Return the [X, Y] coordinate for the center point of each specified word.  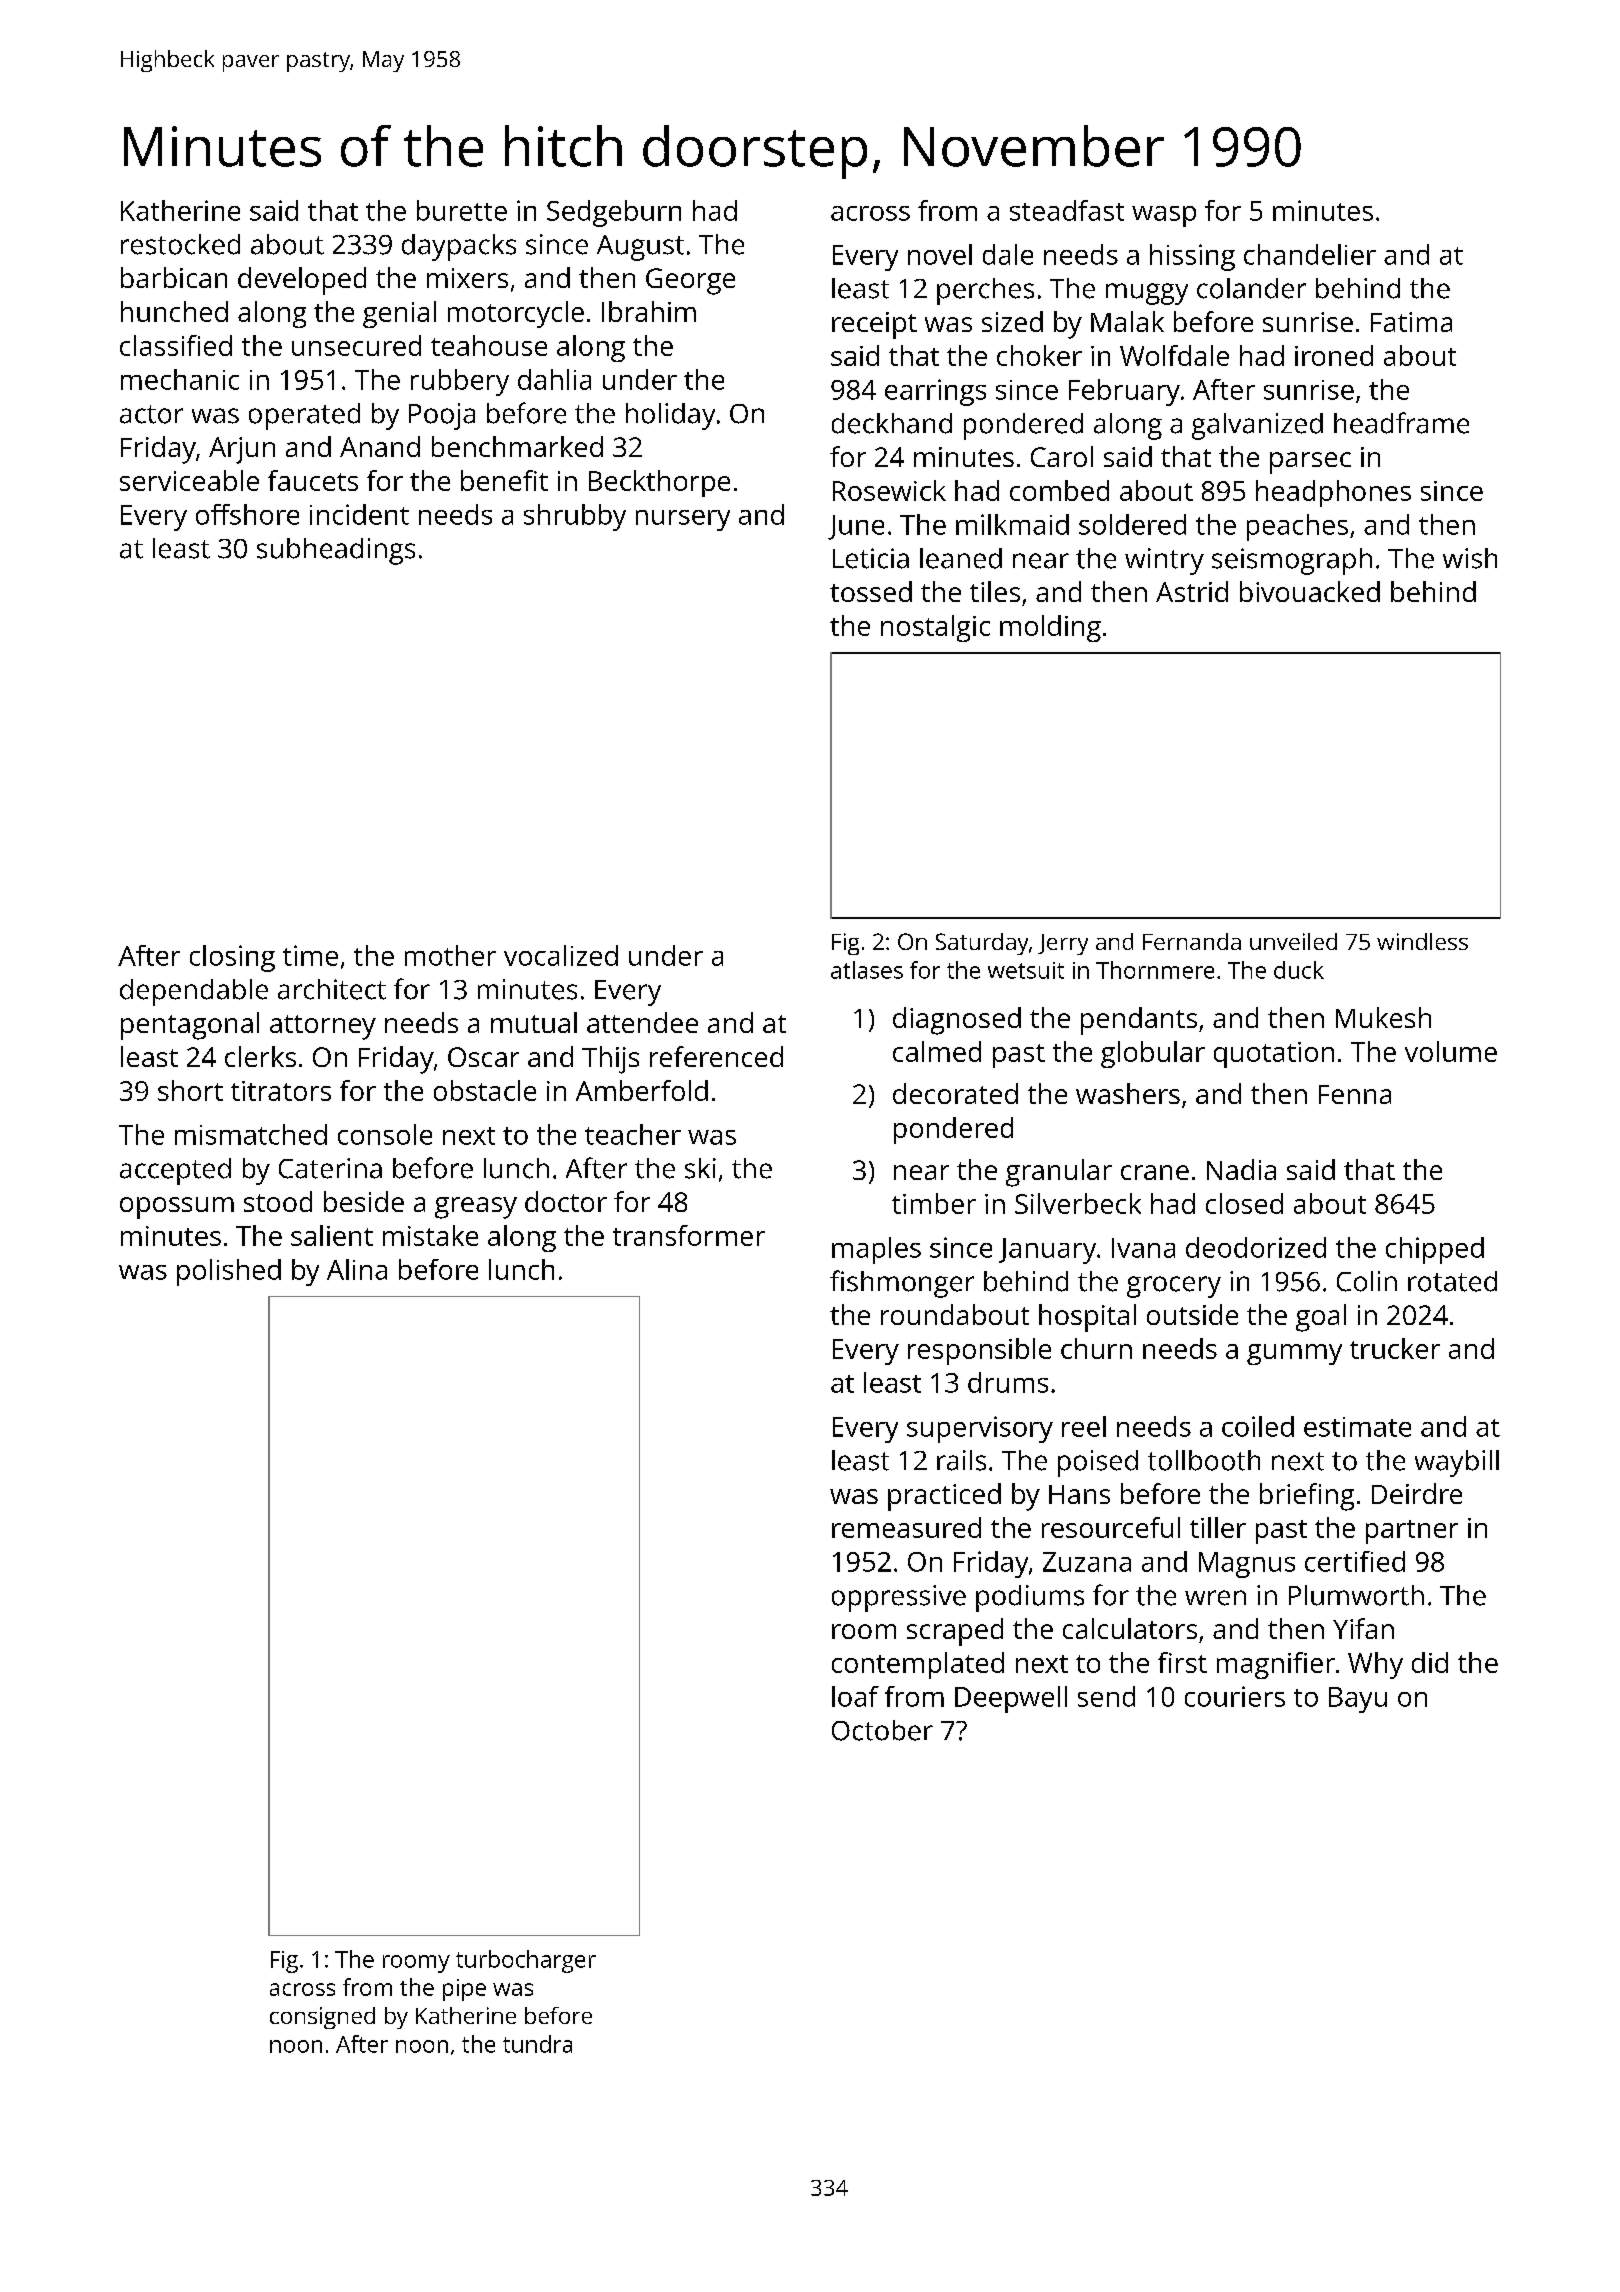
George [690, 281]
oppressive [899, 1598]
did [1430, 1662]
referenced [716, 1056]
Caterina [330, 1168]
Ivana [1143, 1248]
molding [1050, 628]
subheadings [336, 551]
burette [462, 210]
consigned [322, 2018]
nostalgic [935, 628]
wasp [1164, 216]
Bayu [1358, 1700]
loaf [855, 1696]
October [882, 1730]
